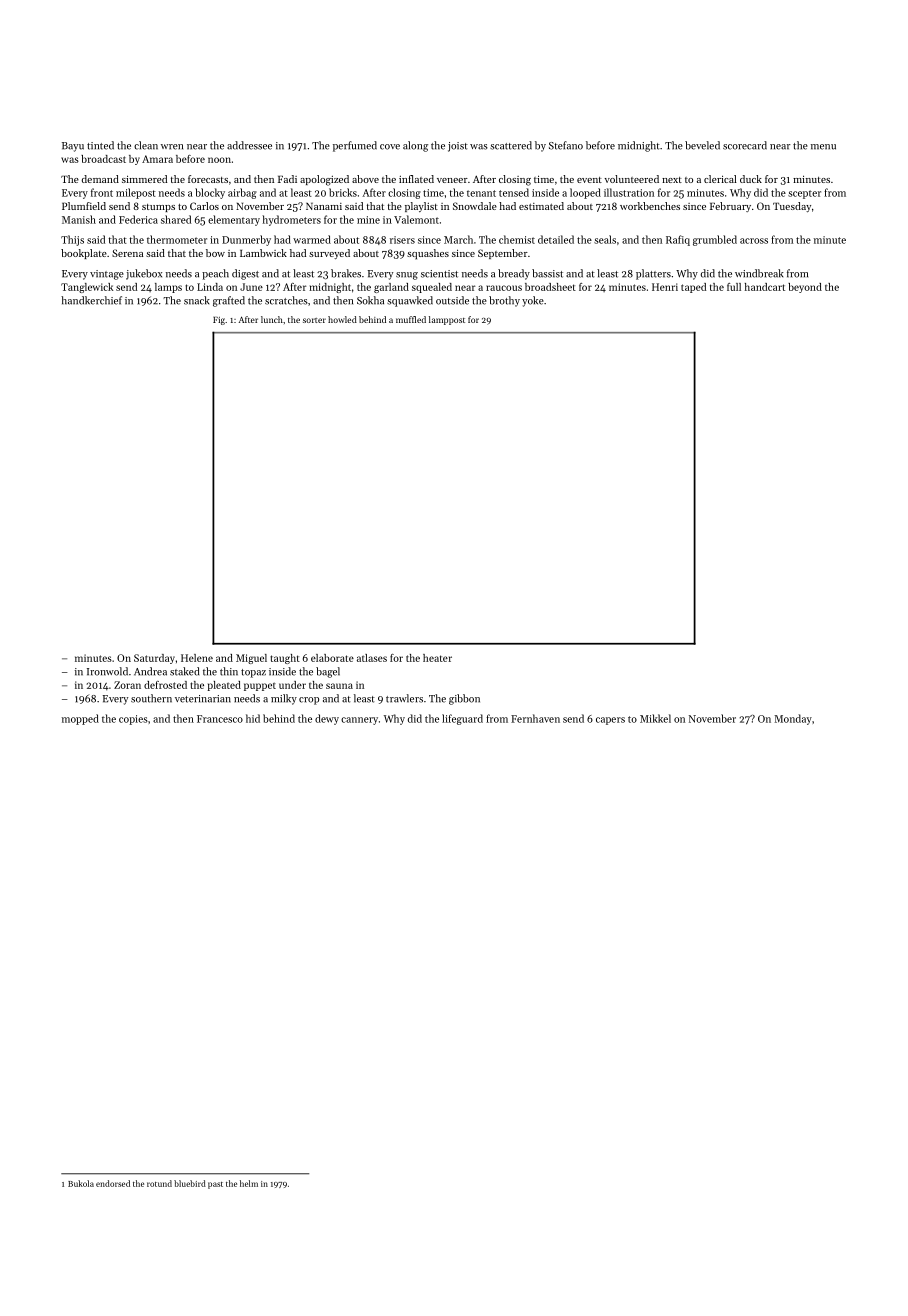 This page has height=1316, width=908. What do you see at coordinates (547, 273) in the page?
I see `bassist` at bounding box center [547, 273].
